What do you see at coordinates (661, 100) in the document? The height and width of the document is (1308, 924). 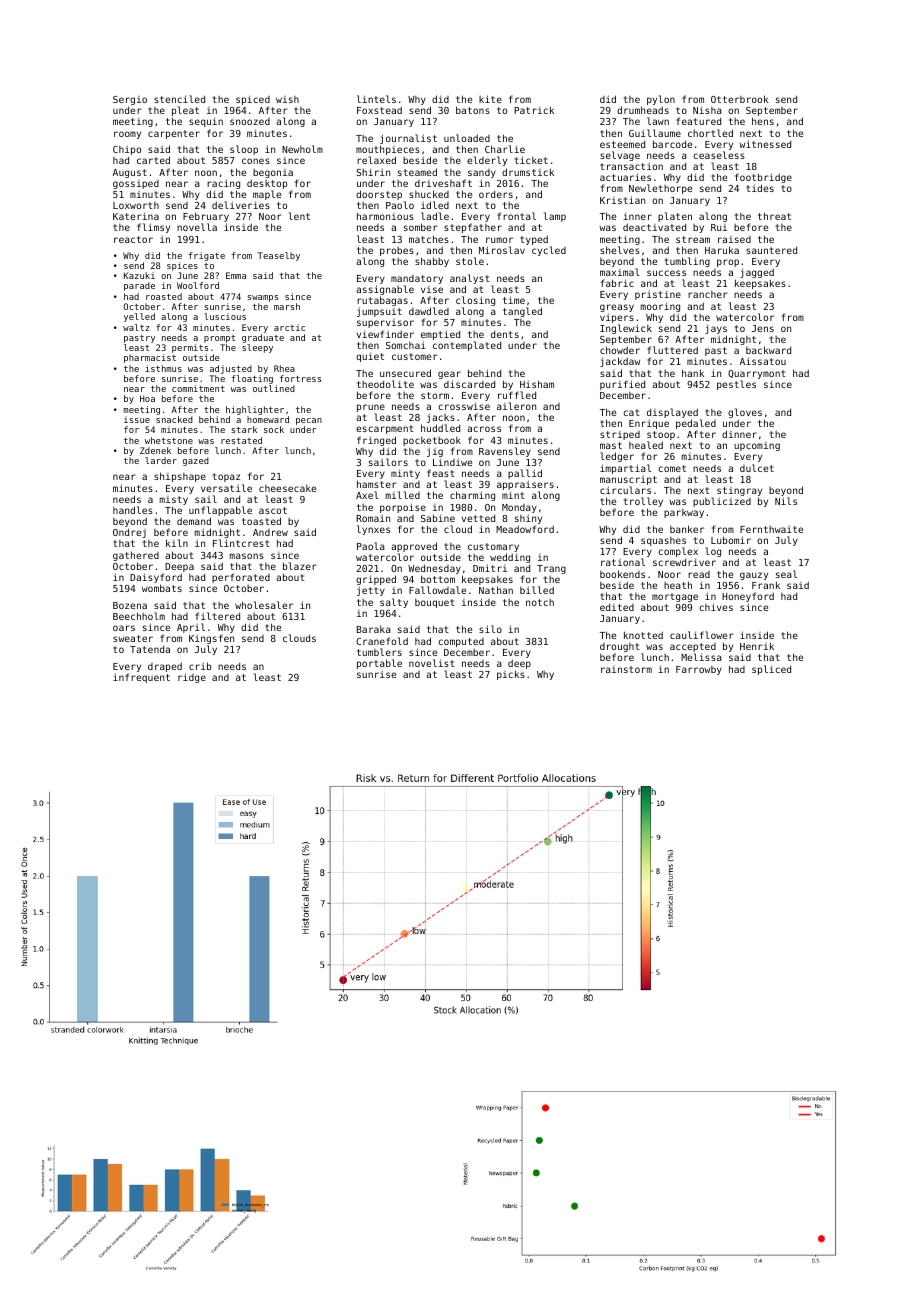 I see `pylon` at bounding box center [661, 100].
